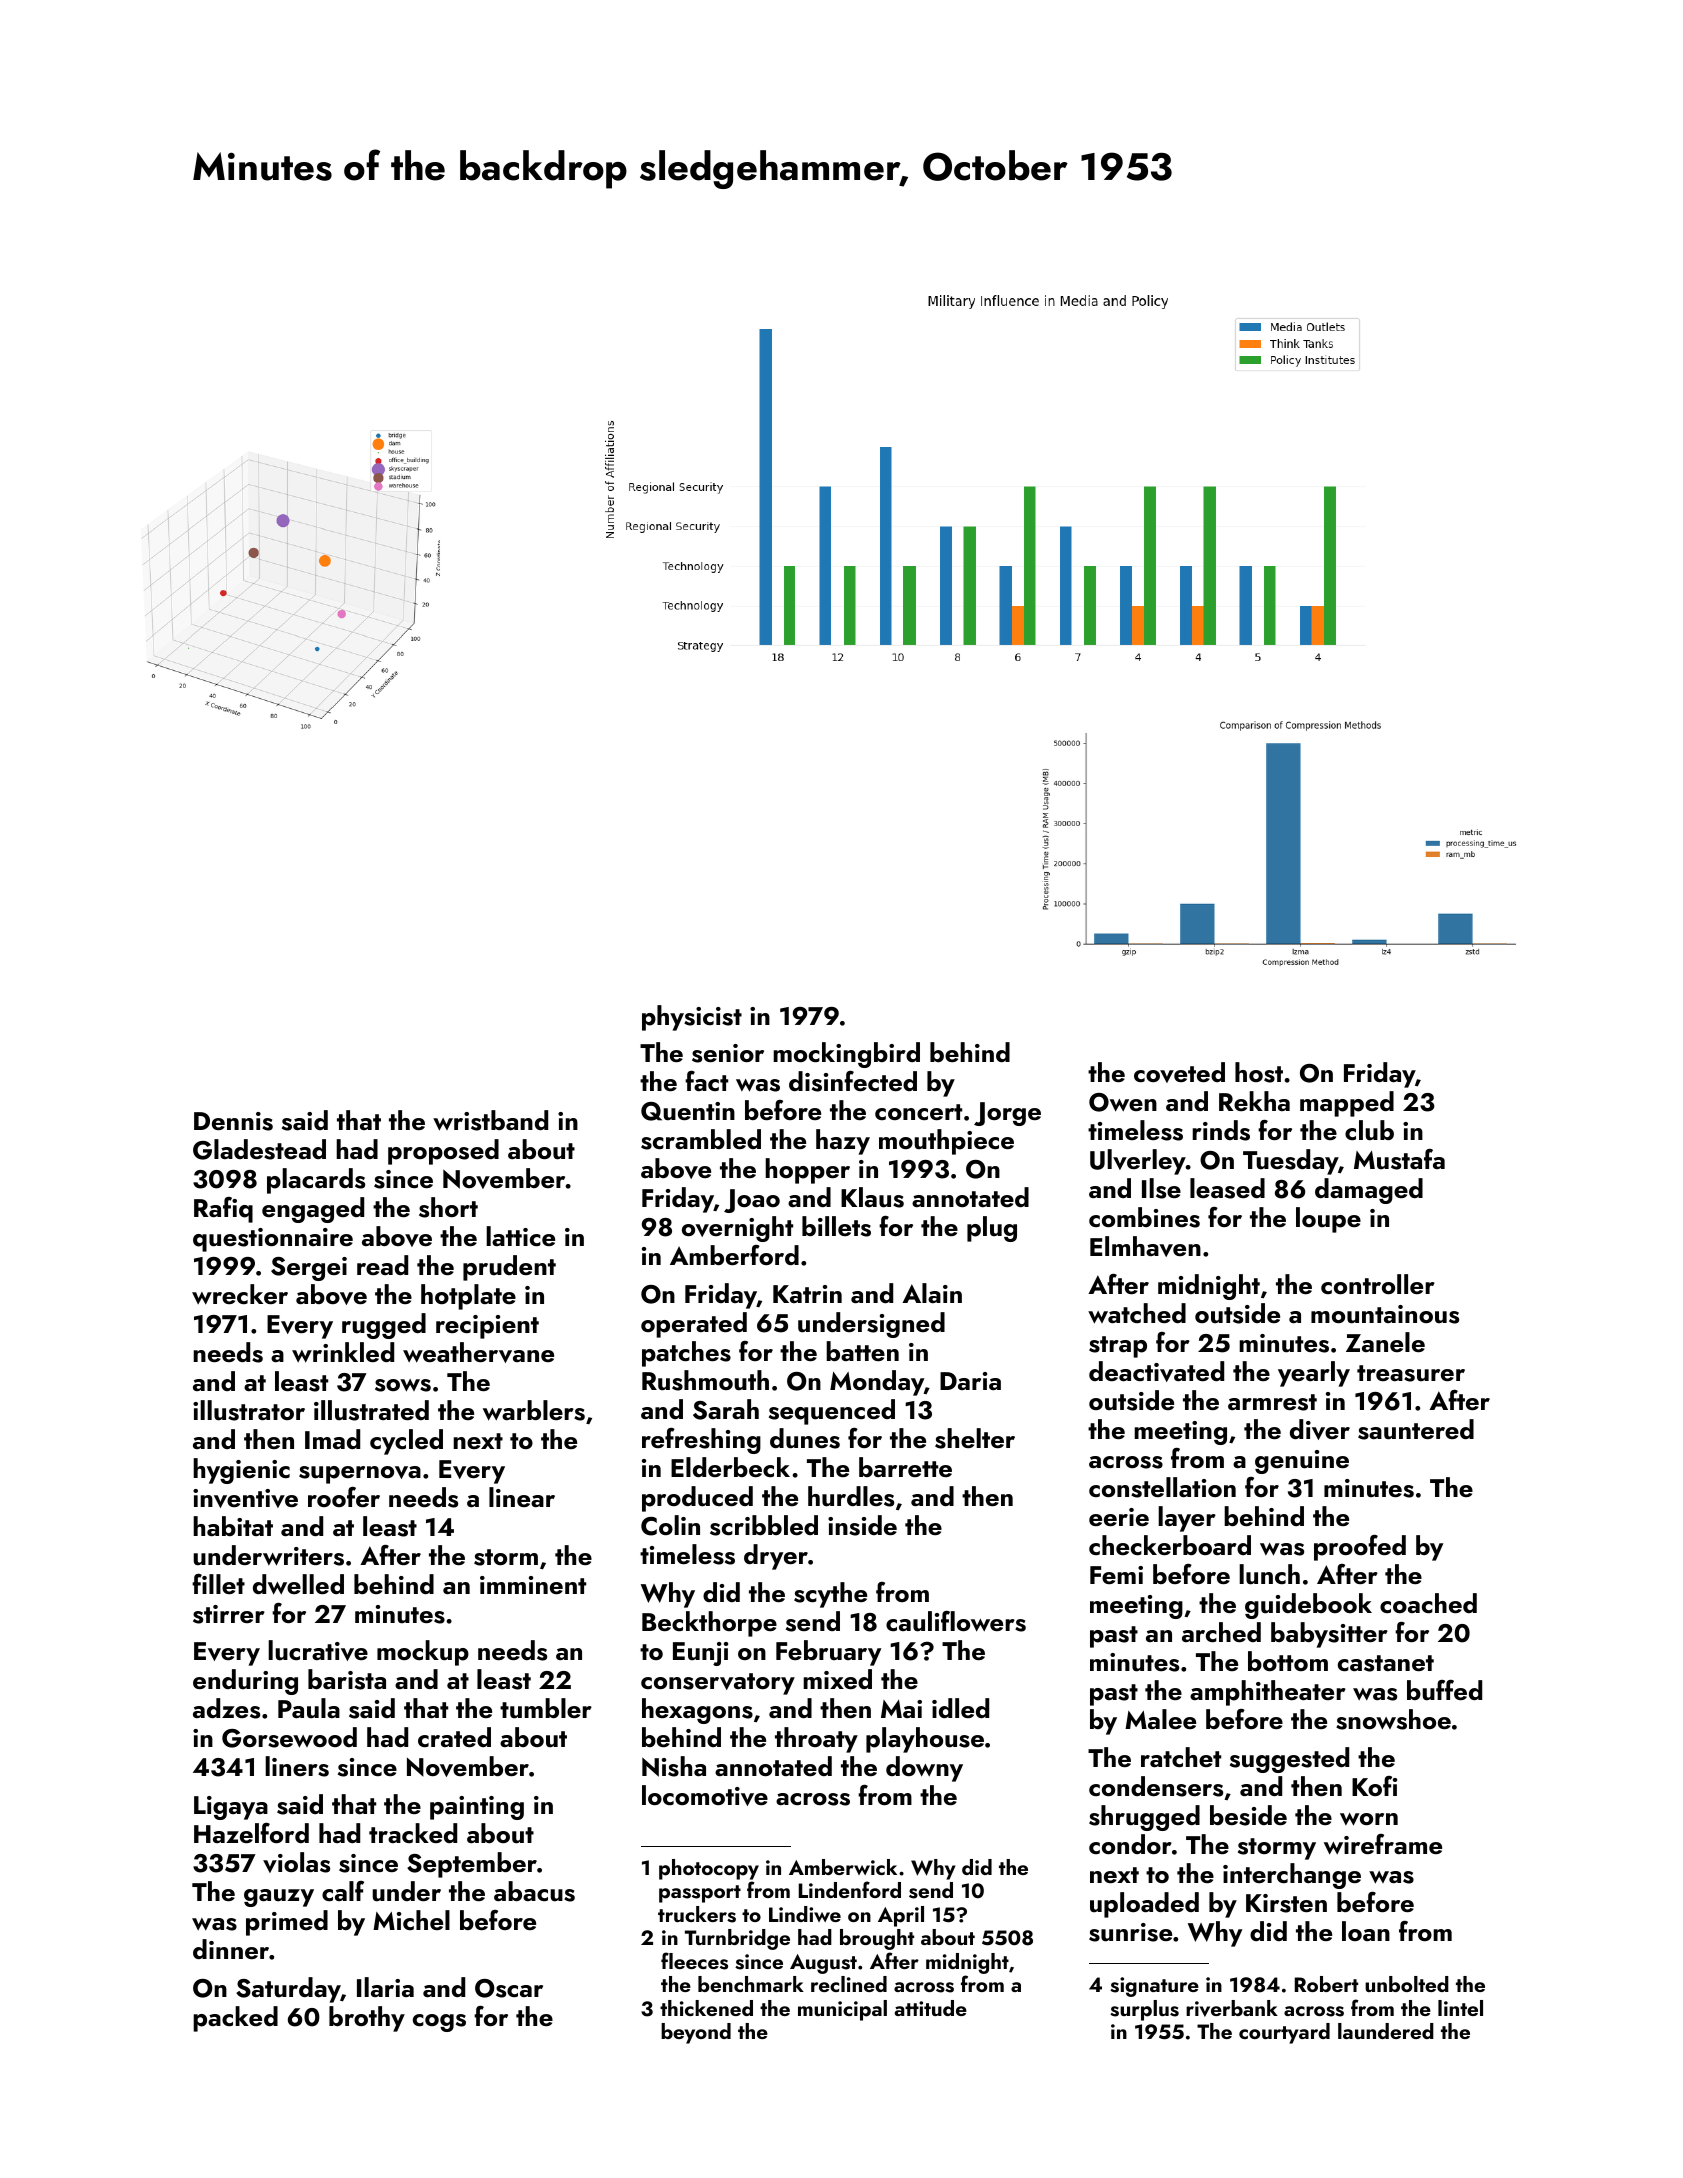 Image resolution: width=1683 pixels, height=2178 pixels. I want to click on treasurer, so click(1411, 1373).
